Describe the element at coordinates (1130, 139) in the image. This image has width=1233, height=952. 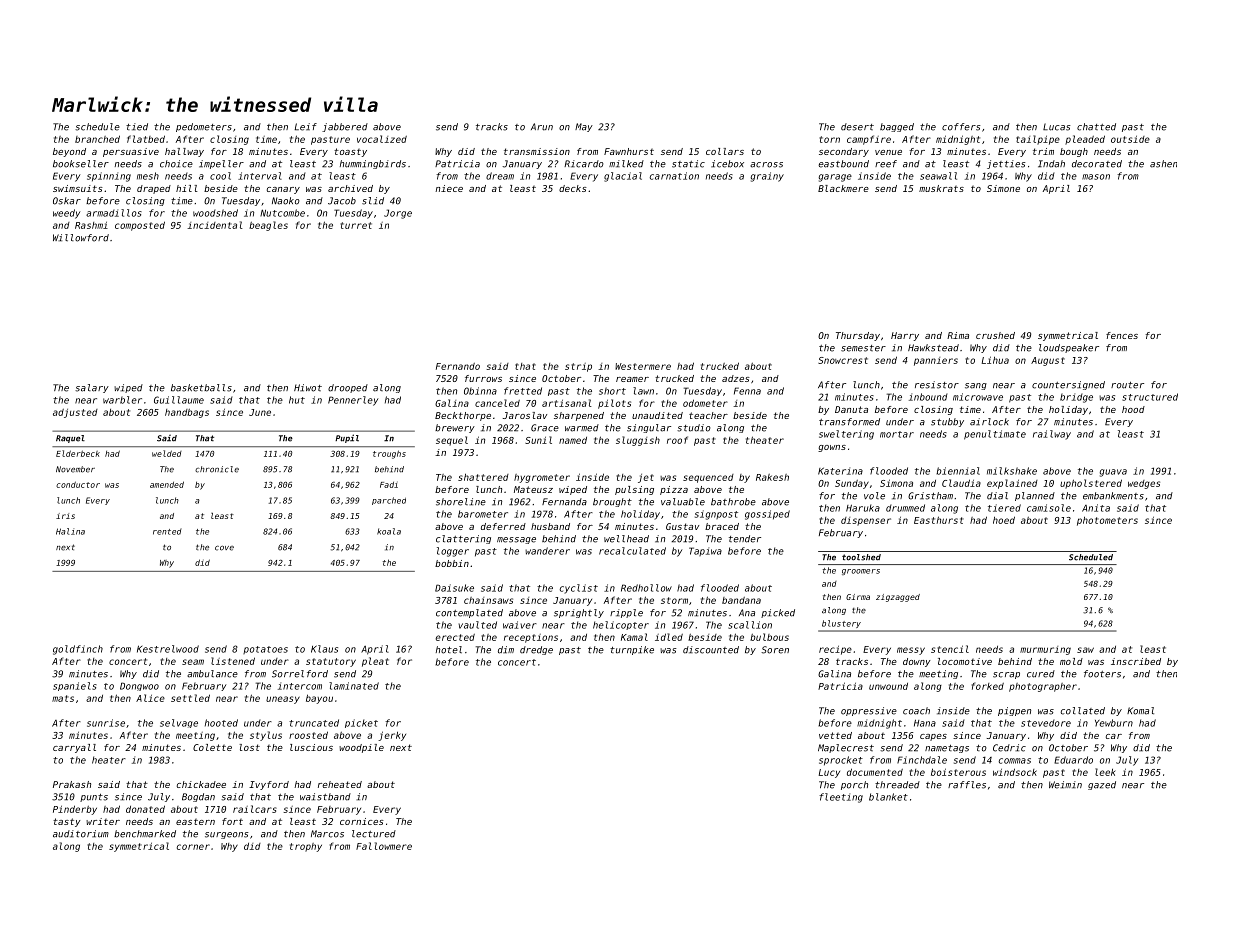
I see `outside` at that location.
